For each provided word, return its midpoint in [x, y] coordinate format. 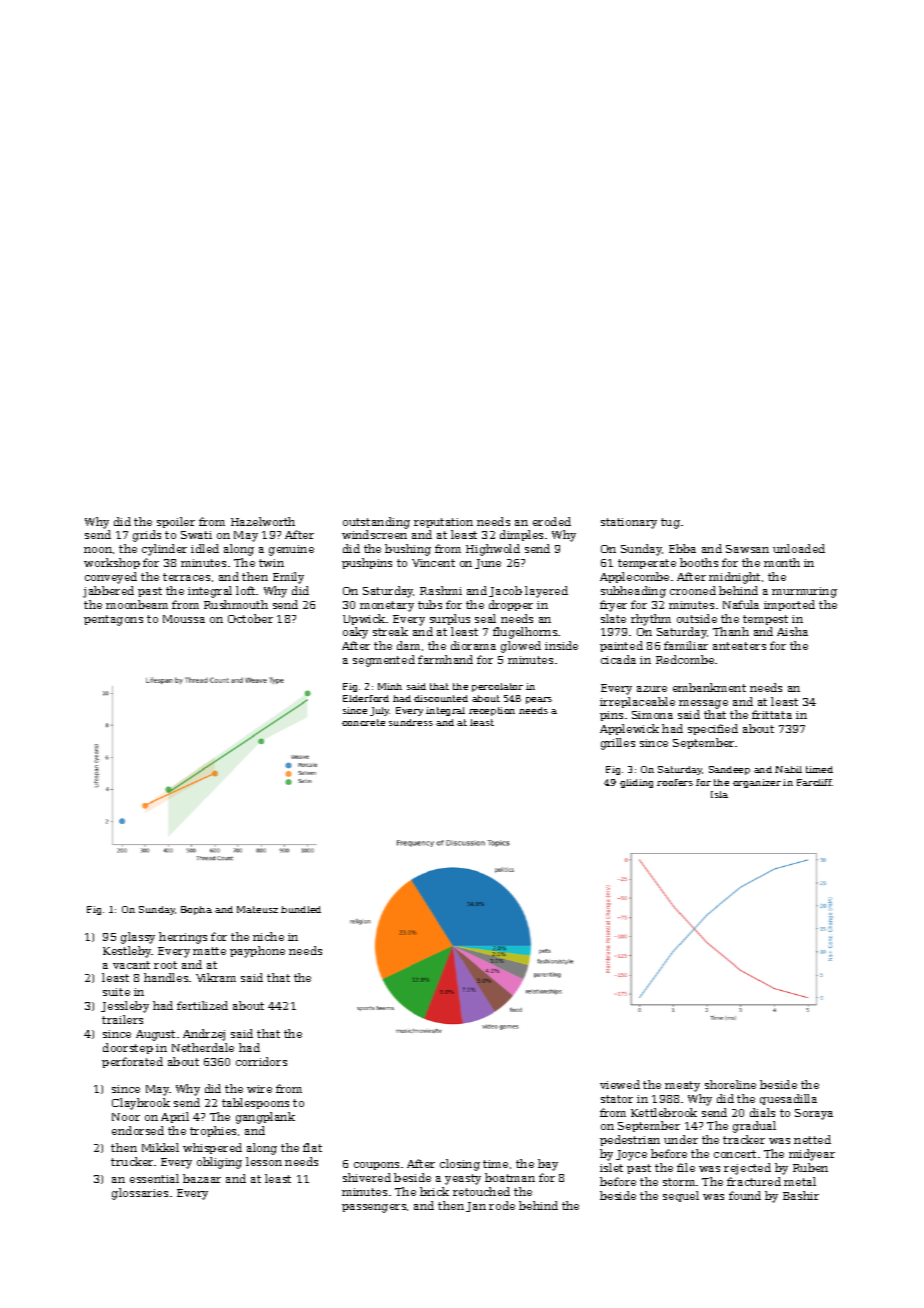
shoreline [730, 1084]
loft [245, 590]
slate [613, 618]
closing [460, 1165]
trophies [213, 1131]
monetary [387, 606]
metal [800, 1181]
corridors [261, 1061]
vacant [131, 965]
